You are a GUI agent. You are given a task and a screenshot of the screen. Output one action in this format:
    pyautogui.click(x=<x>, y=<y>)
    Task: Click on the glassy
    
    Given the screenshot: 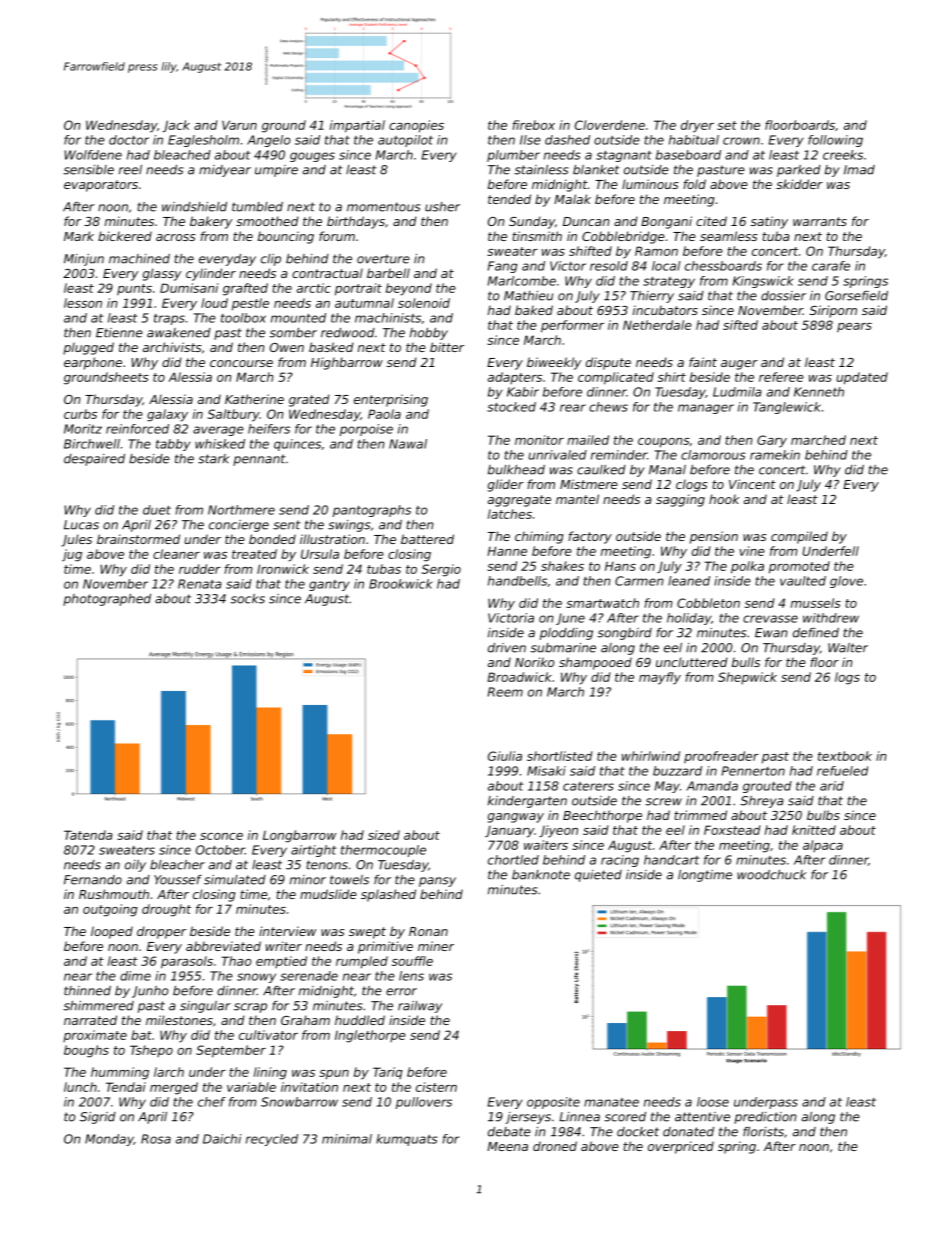 What is the action you would take?
    pyautogui.click(x=162, y=274)
